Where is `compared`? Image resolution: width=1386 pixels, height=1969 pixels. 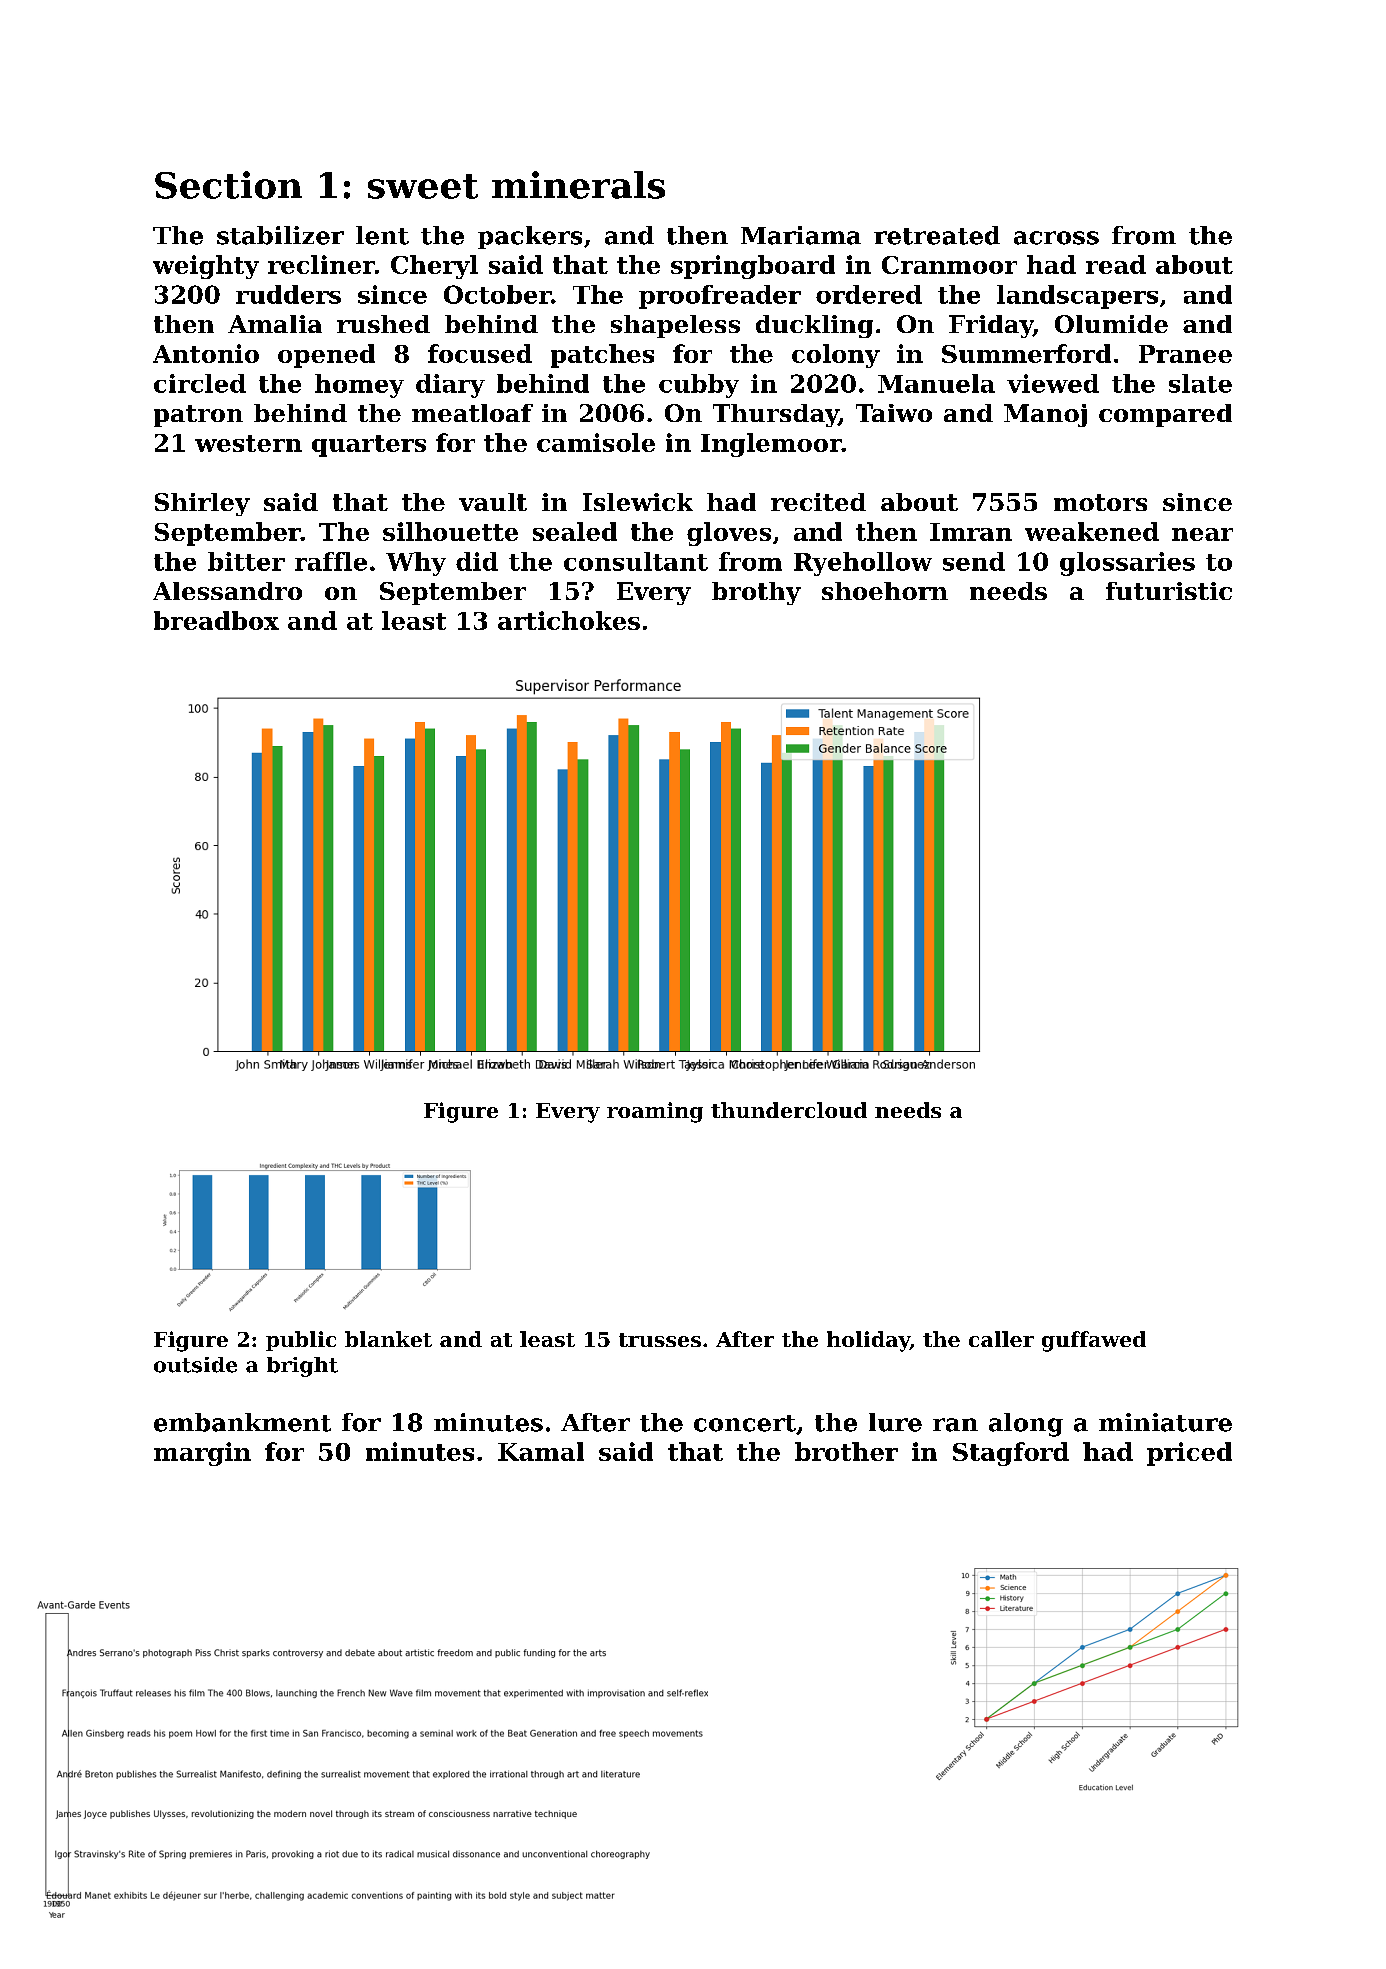
compared is located at coordinates (1165, 415).
